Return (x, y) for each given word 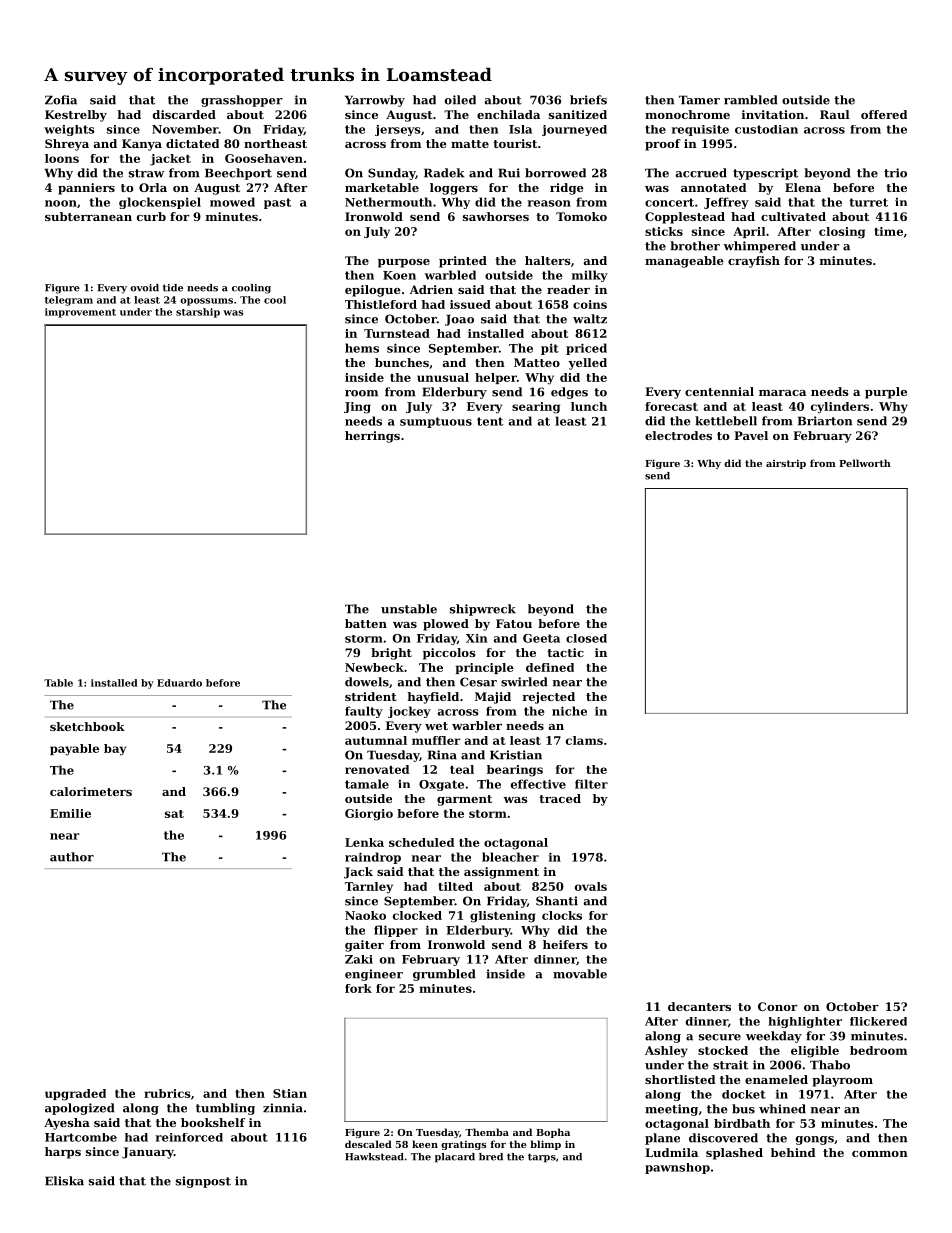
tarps (542, 1158)
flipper (396, 931)
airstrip (786, 464)
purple (886, 393)
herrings (372, 437)
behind (793, 1152)
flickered (878, 1021)
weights (69, 130)
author (72, 857)
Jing (357, 408)
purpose (404, 263)
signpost (203, 1182)
